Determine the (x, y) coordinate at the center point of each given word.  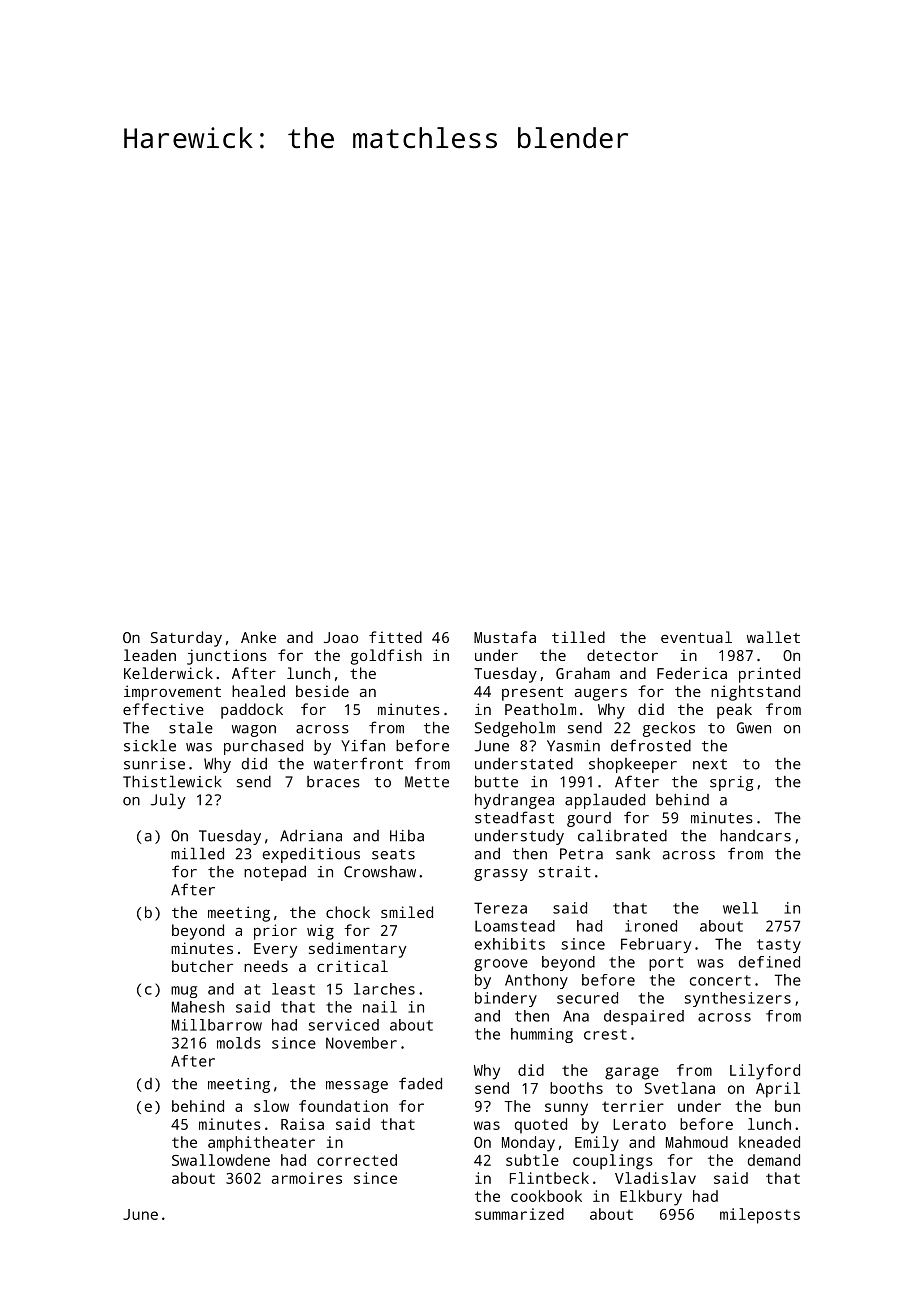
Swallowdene (221, 1160)
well (740, 908)
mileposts (760, 1216)
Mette (427, 782)
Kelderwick (168, 673)
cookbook (546, 1196)
